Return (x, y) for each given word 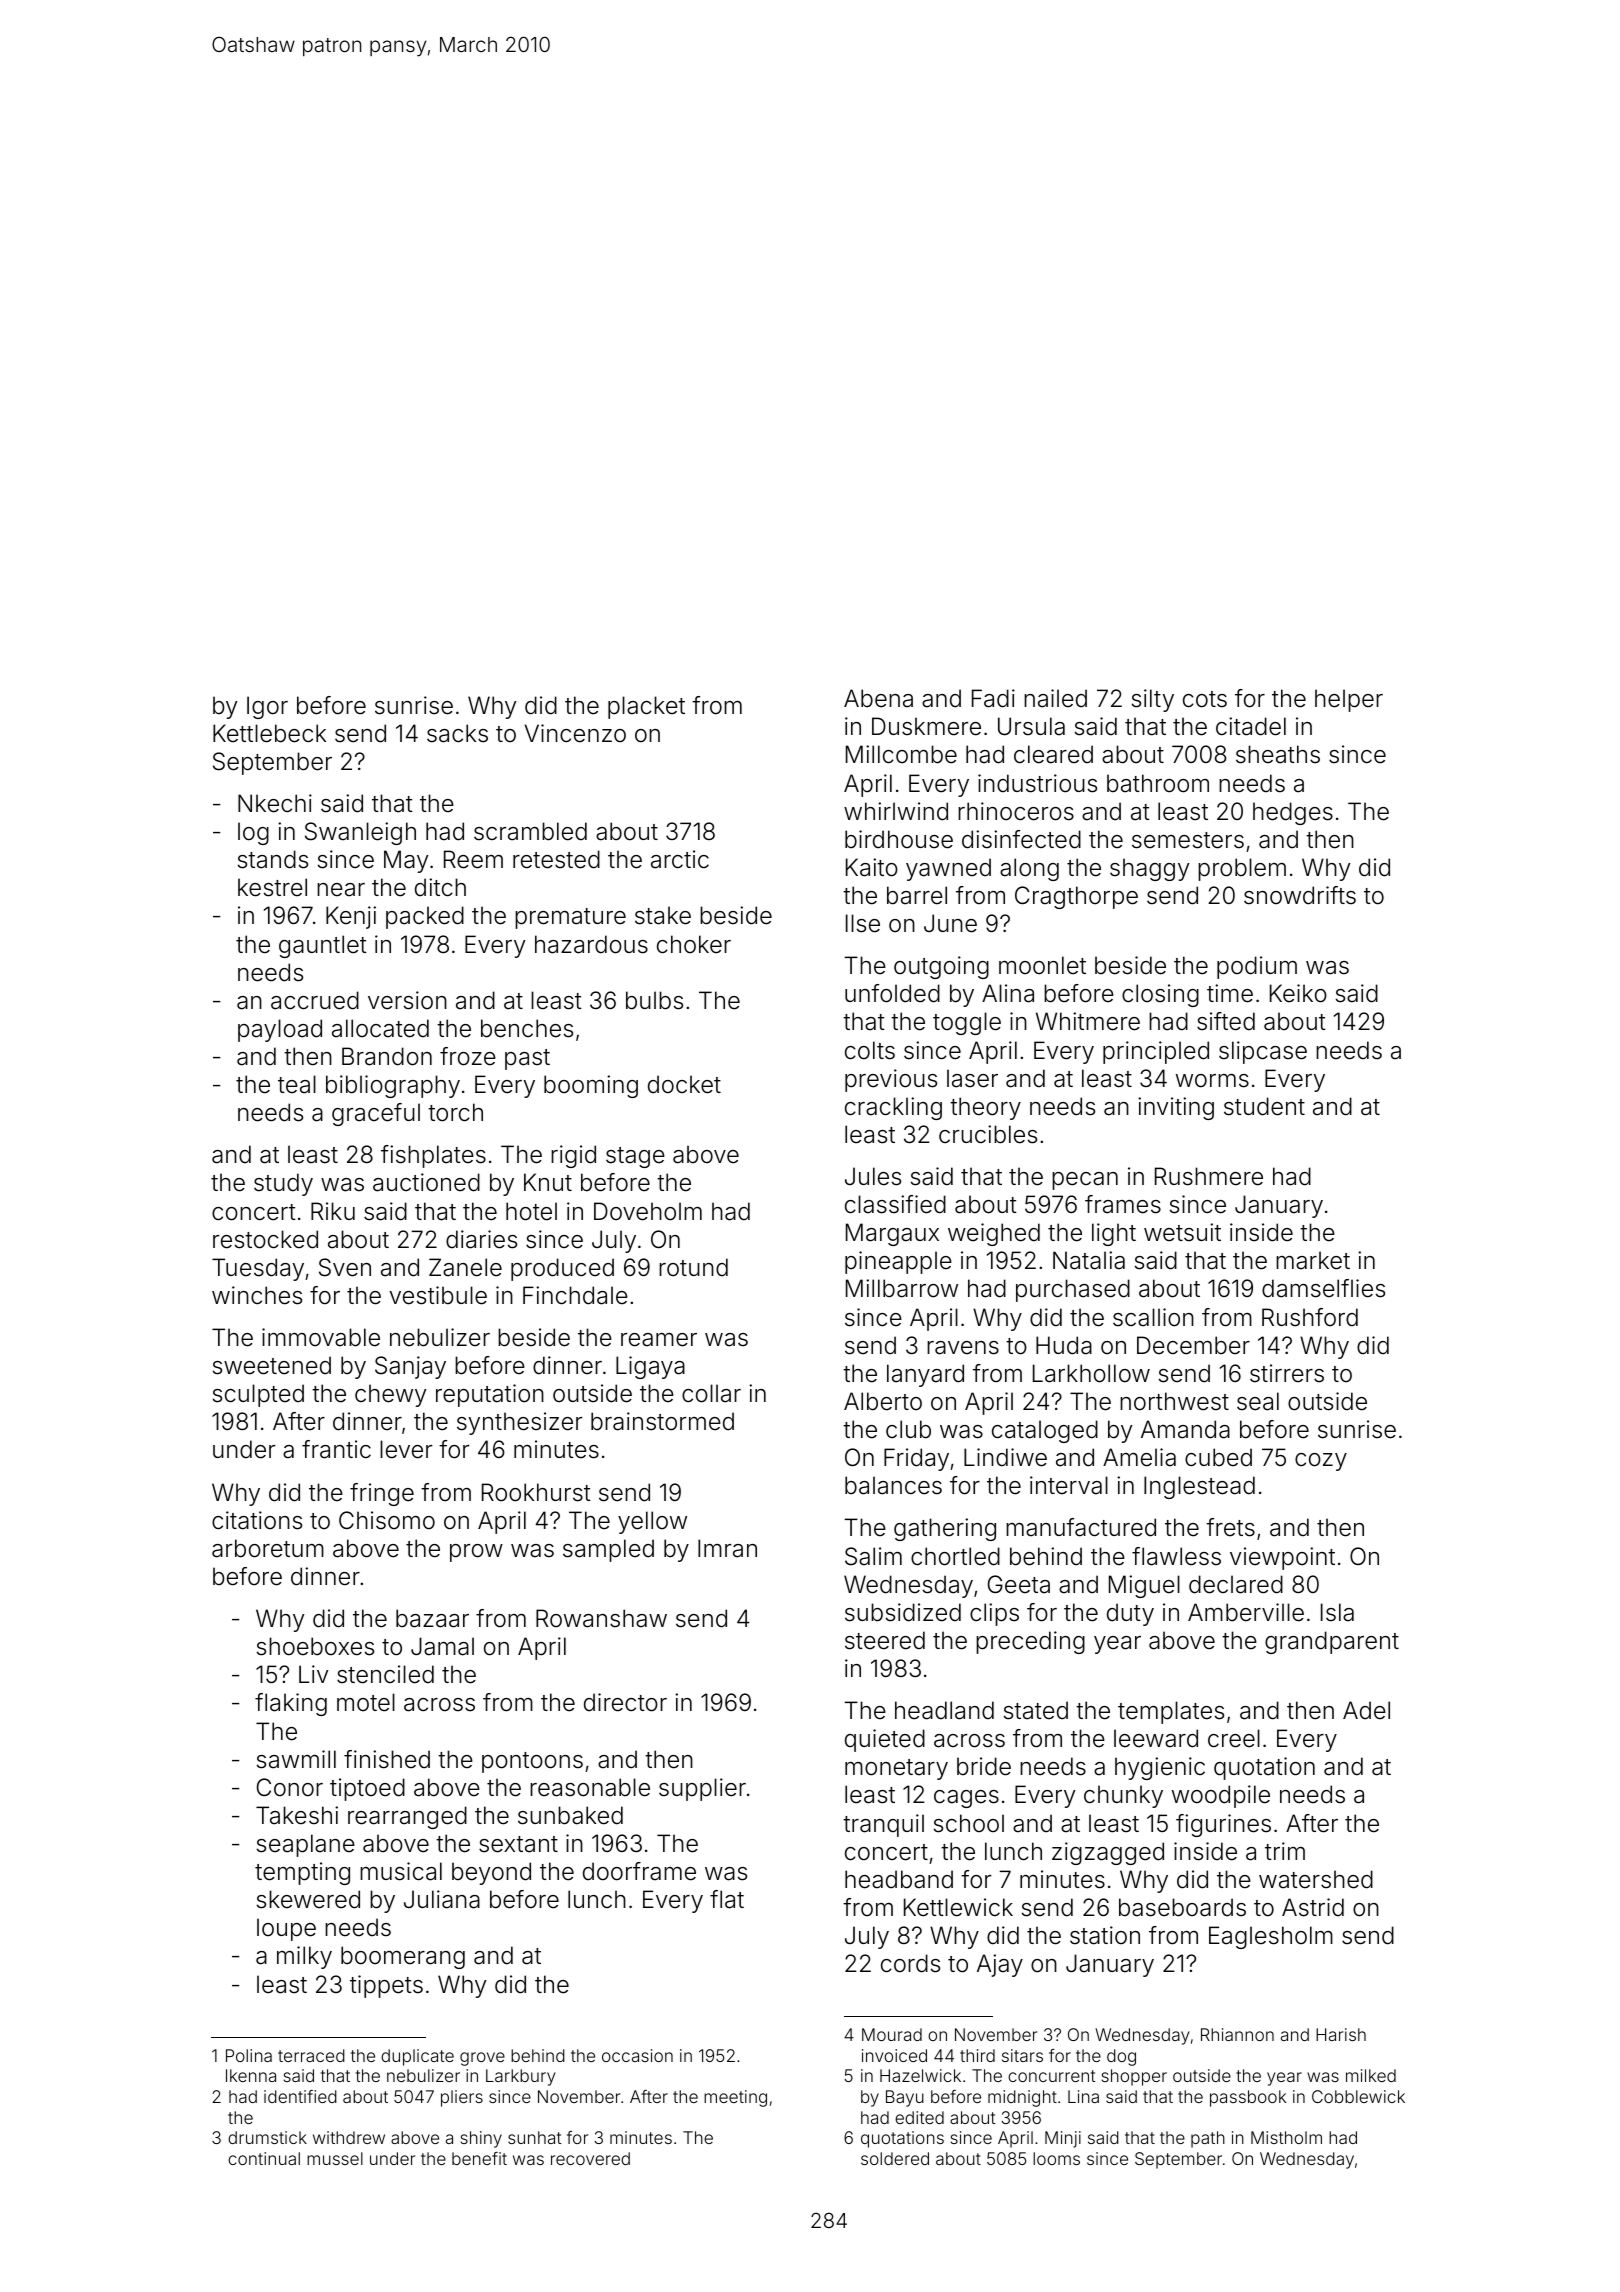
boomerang (403, 1957)
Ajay (1000, 1965)
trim (1285, 1851)
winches (257, 1295)
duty (1130, 1614)
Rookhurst (536, 1492)
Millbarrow (902, 1288)
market (1313, 1260)
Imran (727, 1548)
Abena (878, 698)
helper (1349, 700)
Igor (267, 707)
